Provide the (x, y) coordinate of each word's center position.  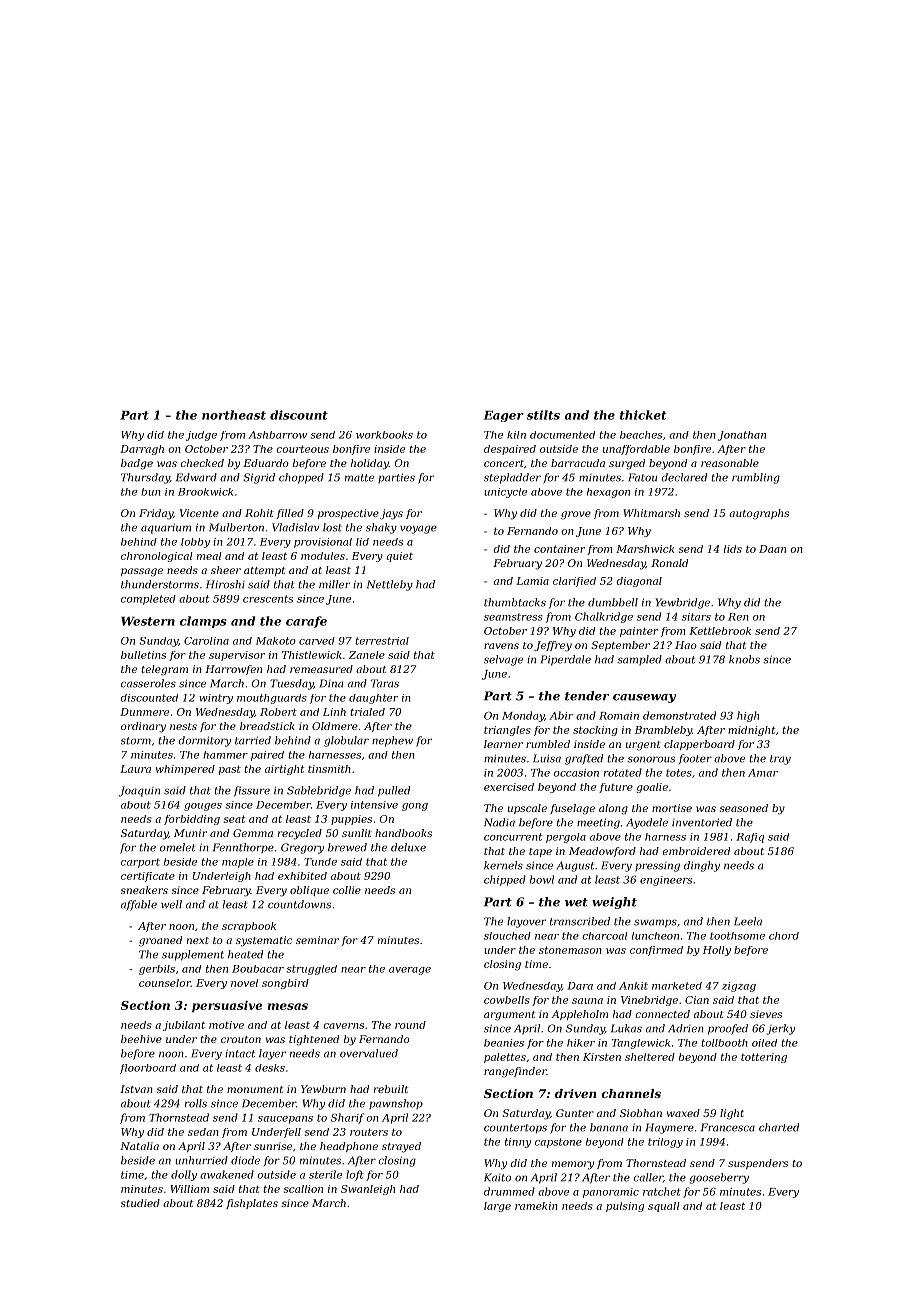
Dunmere (144, 712)
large (497, 1207)
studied (140, 1203)
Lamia (532, 581)
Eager (504, 416)
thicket (643, 415)
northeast (234, 415)
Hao (686, 645)
